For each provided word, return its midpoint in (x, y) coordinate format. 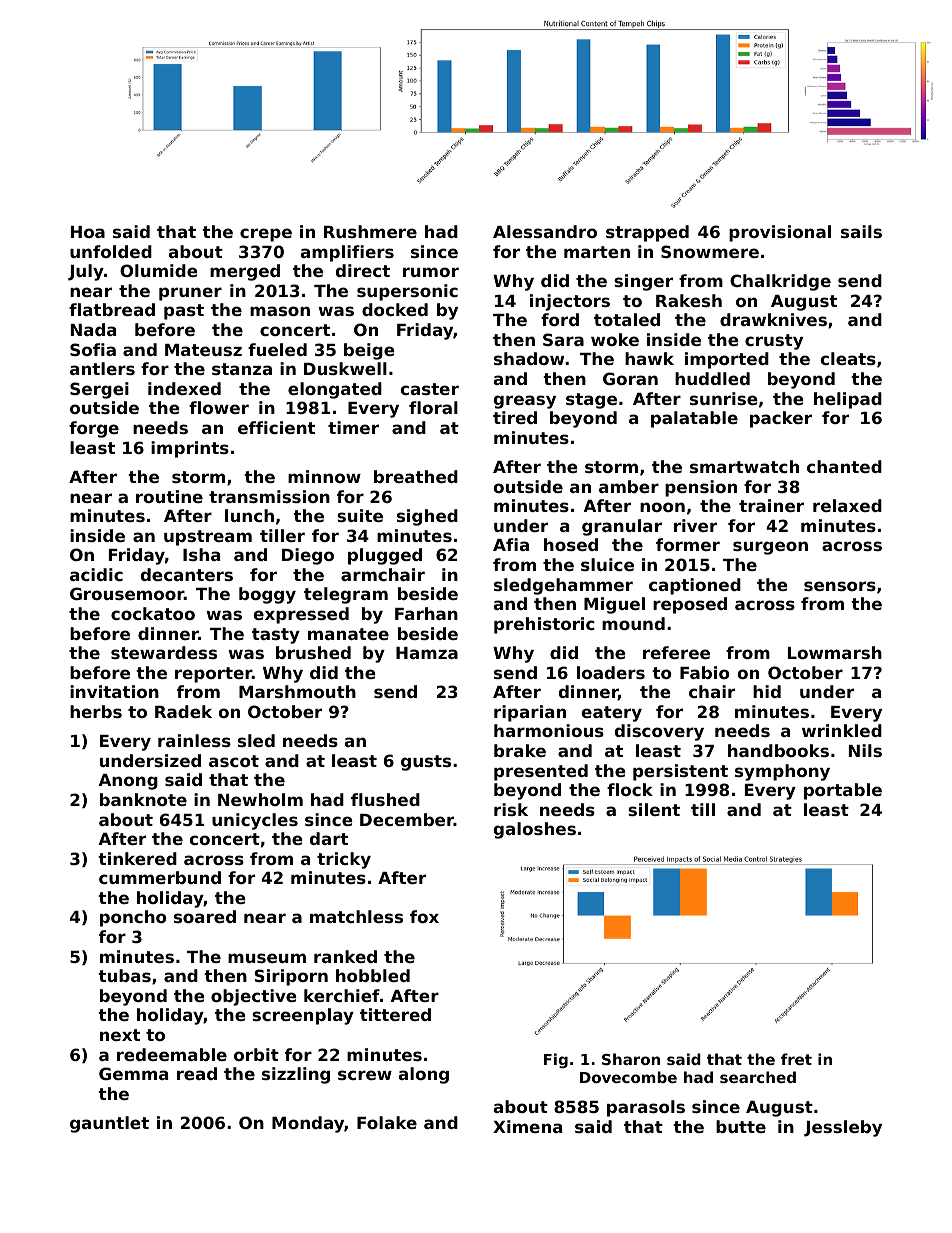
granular (622, 527)
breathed (416, 476)
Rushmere (370, 231)
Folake (387, 1122)
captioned (695, 586)
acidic (96, 574)
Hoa (88, 232)
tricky (344, 860)
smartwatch (744, 466)
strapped (647, 233)
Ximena (527, 1126)
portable (843, 791)
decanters (187, 574)
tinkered (137, 858)
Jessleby (843, 1128)
